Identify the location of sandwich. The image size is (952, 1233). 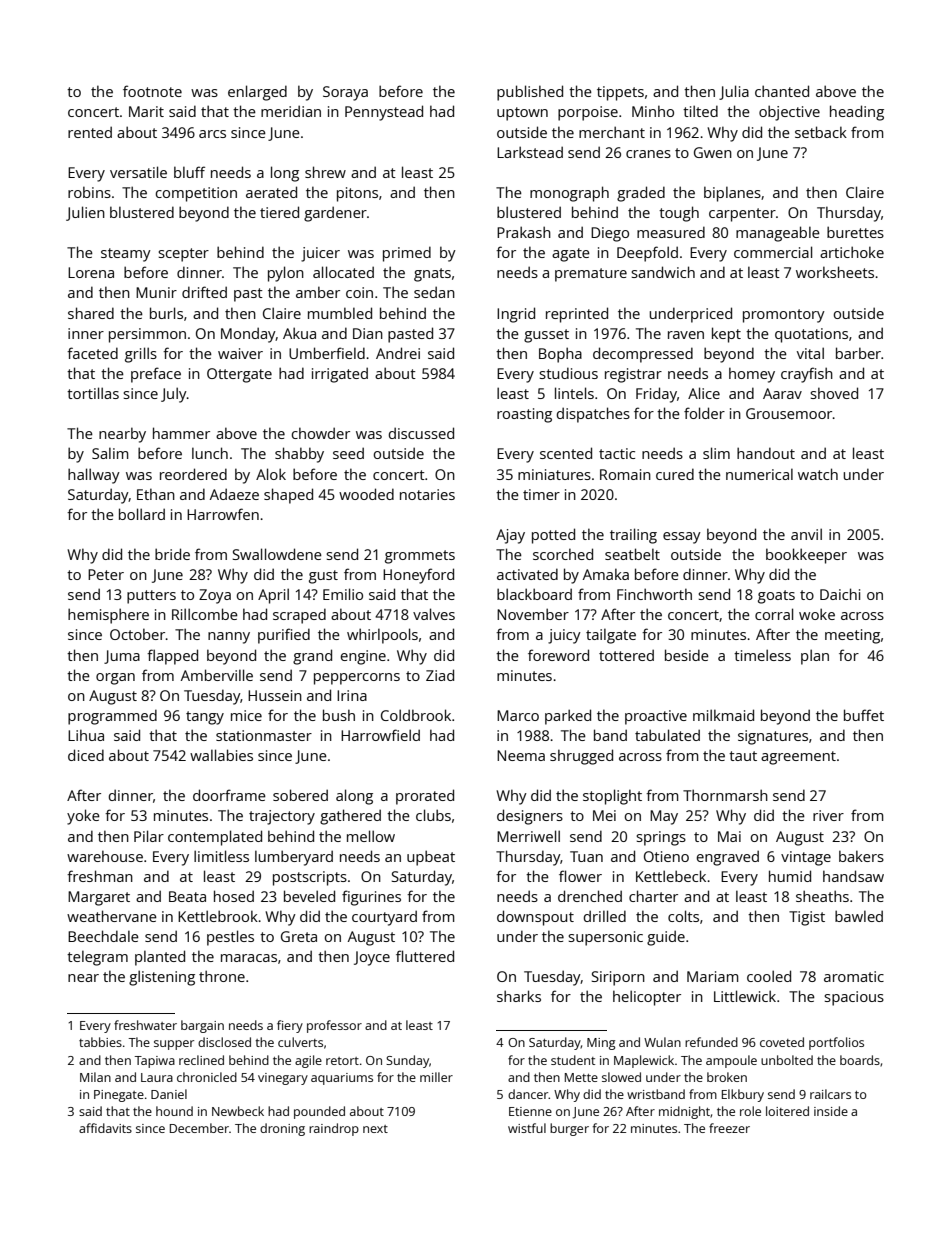
(663, 272).
